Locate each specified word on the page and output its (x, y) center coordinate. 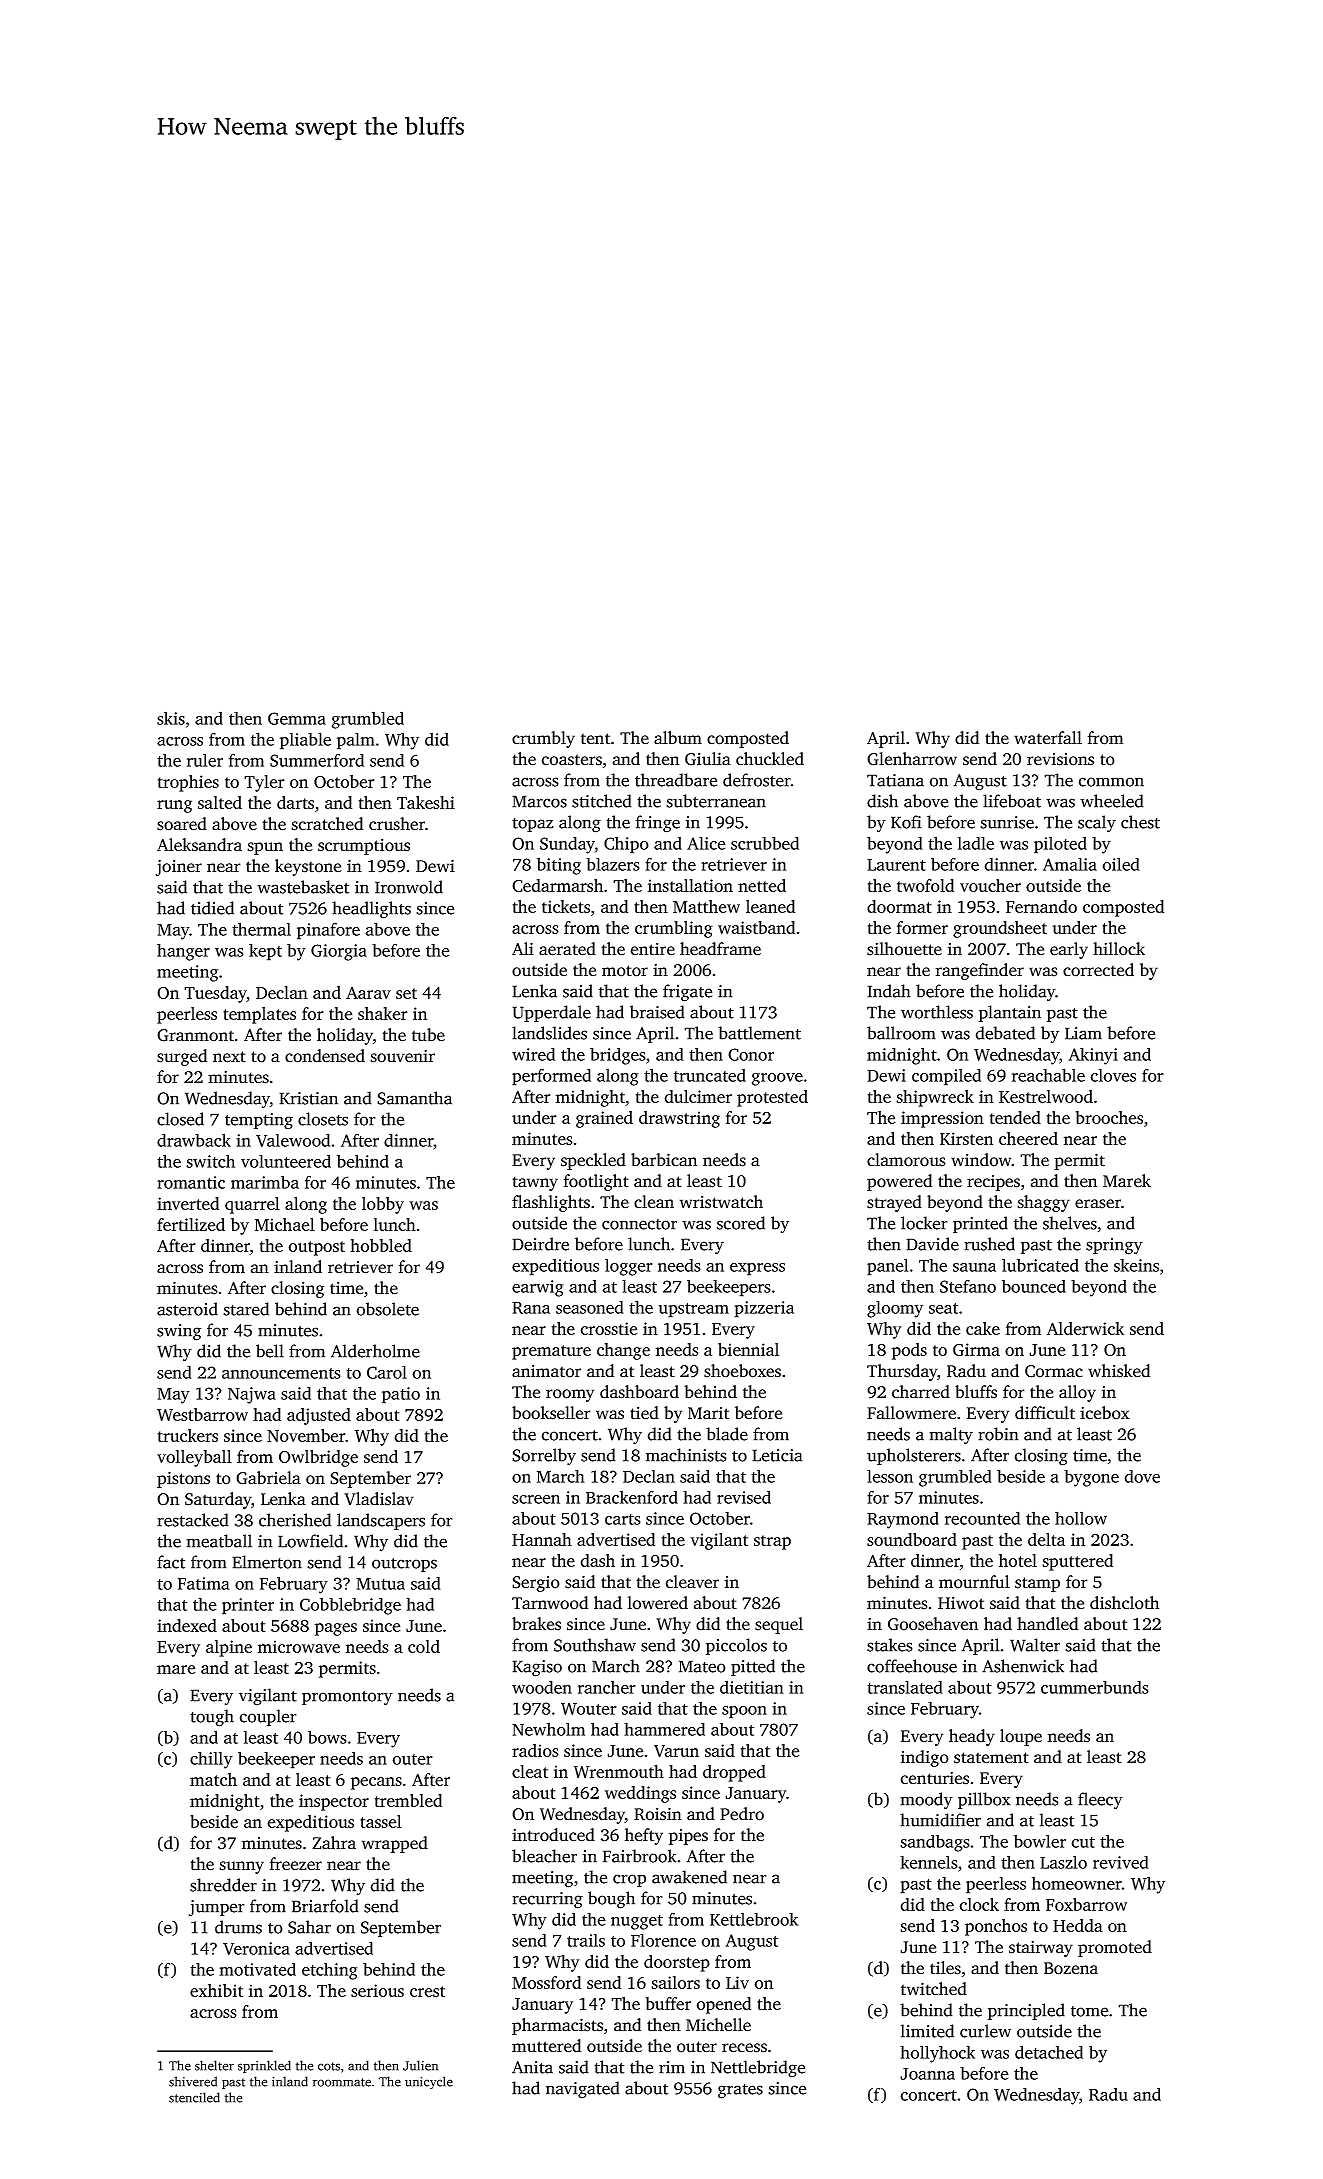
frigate (687, 993)
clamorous (906, 1160)
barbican (664, 1160)
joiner (179, 867)
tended (1015, 1117)
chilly (211, 1760)
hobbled (381, 1245)
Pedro (742, 1814)
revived (1121, 1862)
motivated (257, 1969)
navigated (583, 2090)
